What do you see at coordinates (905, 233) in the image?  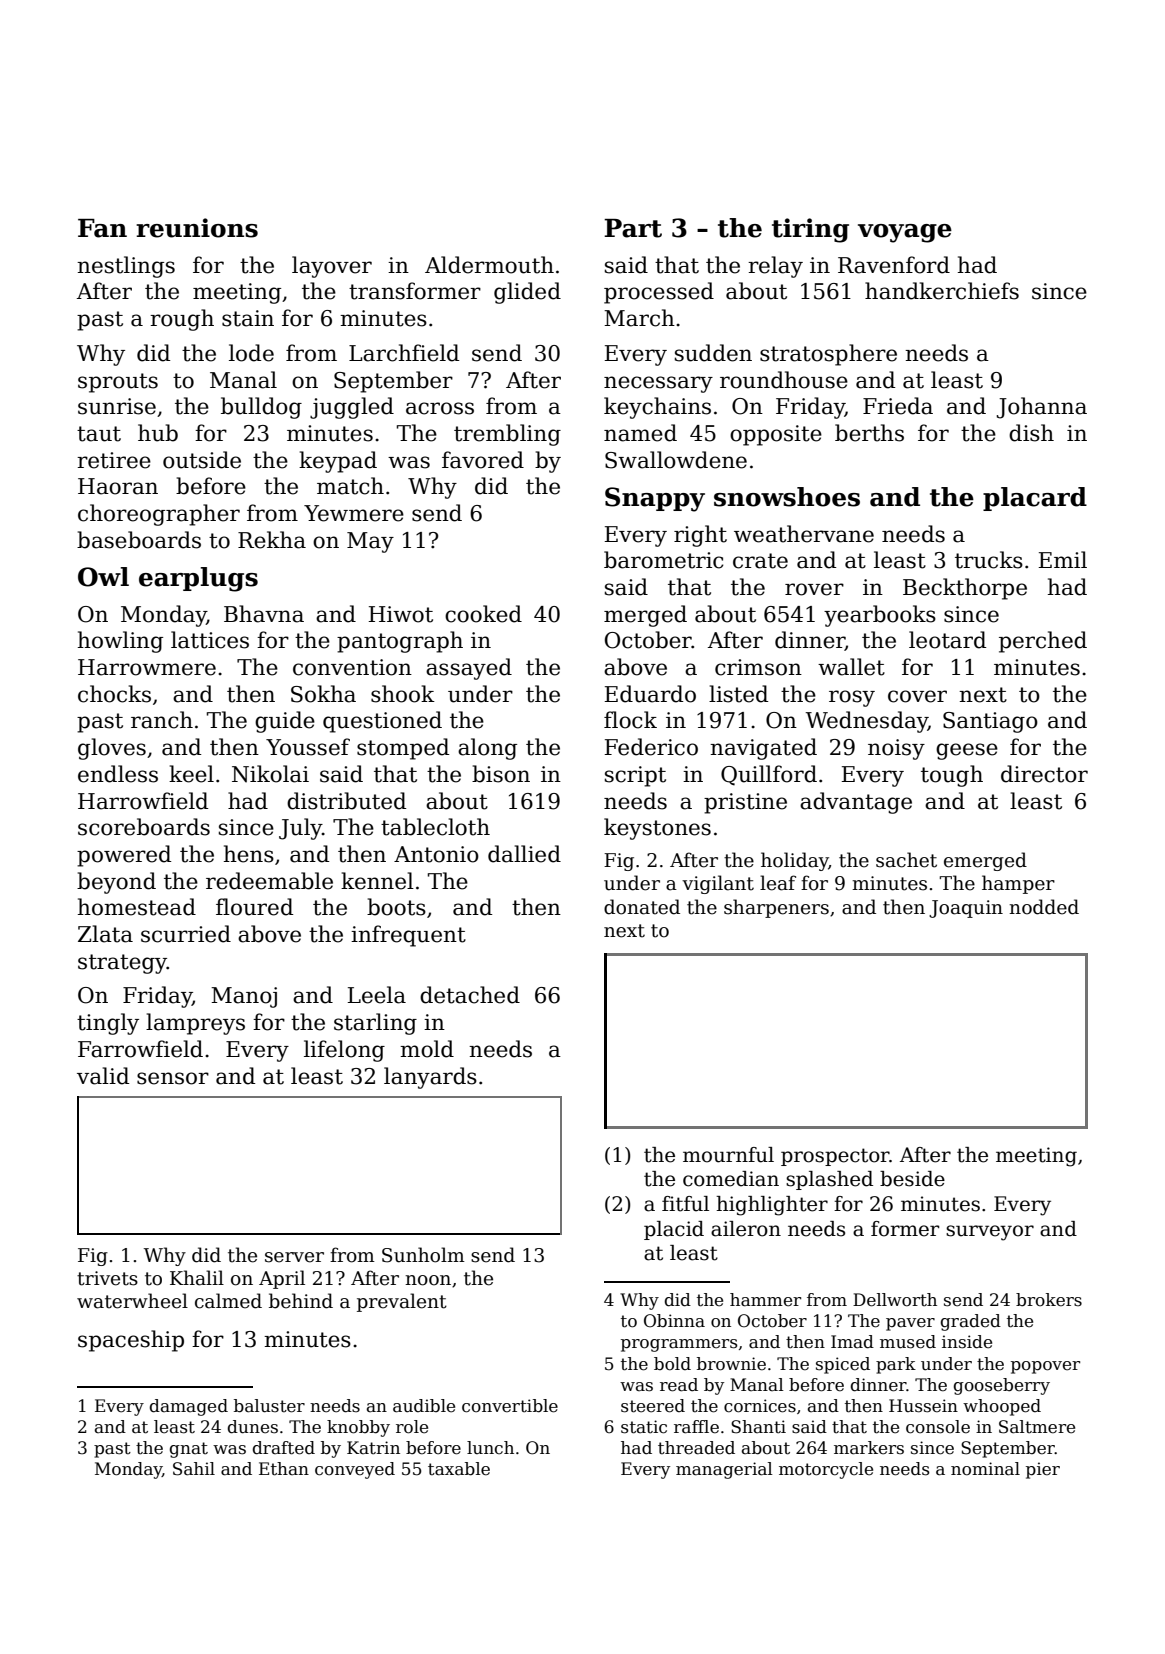 I see `voyage` at bounding box center [905, 233].
